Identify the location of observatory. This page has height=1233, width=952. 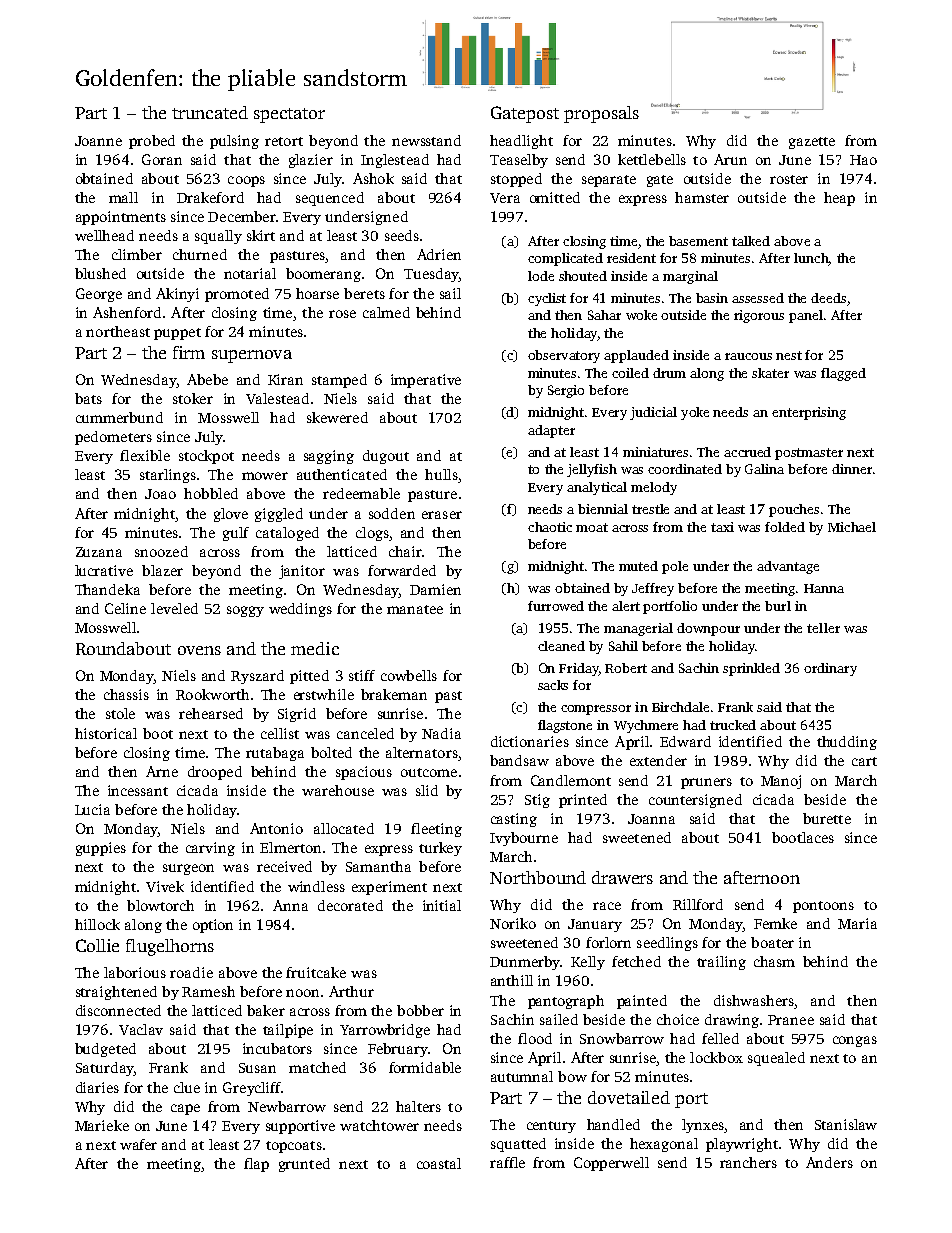
(564, 356).
